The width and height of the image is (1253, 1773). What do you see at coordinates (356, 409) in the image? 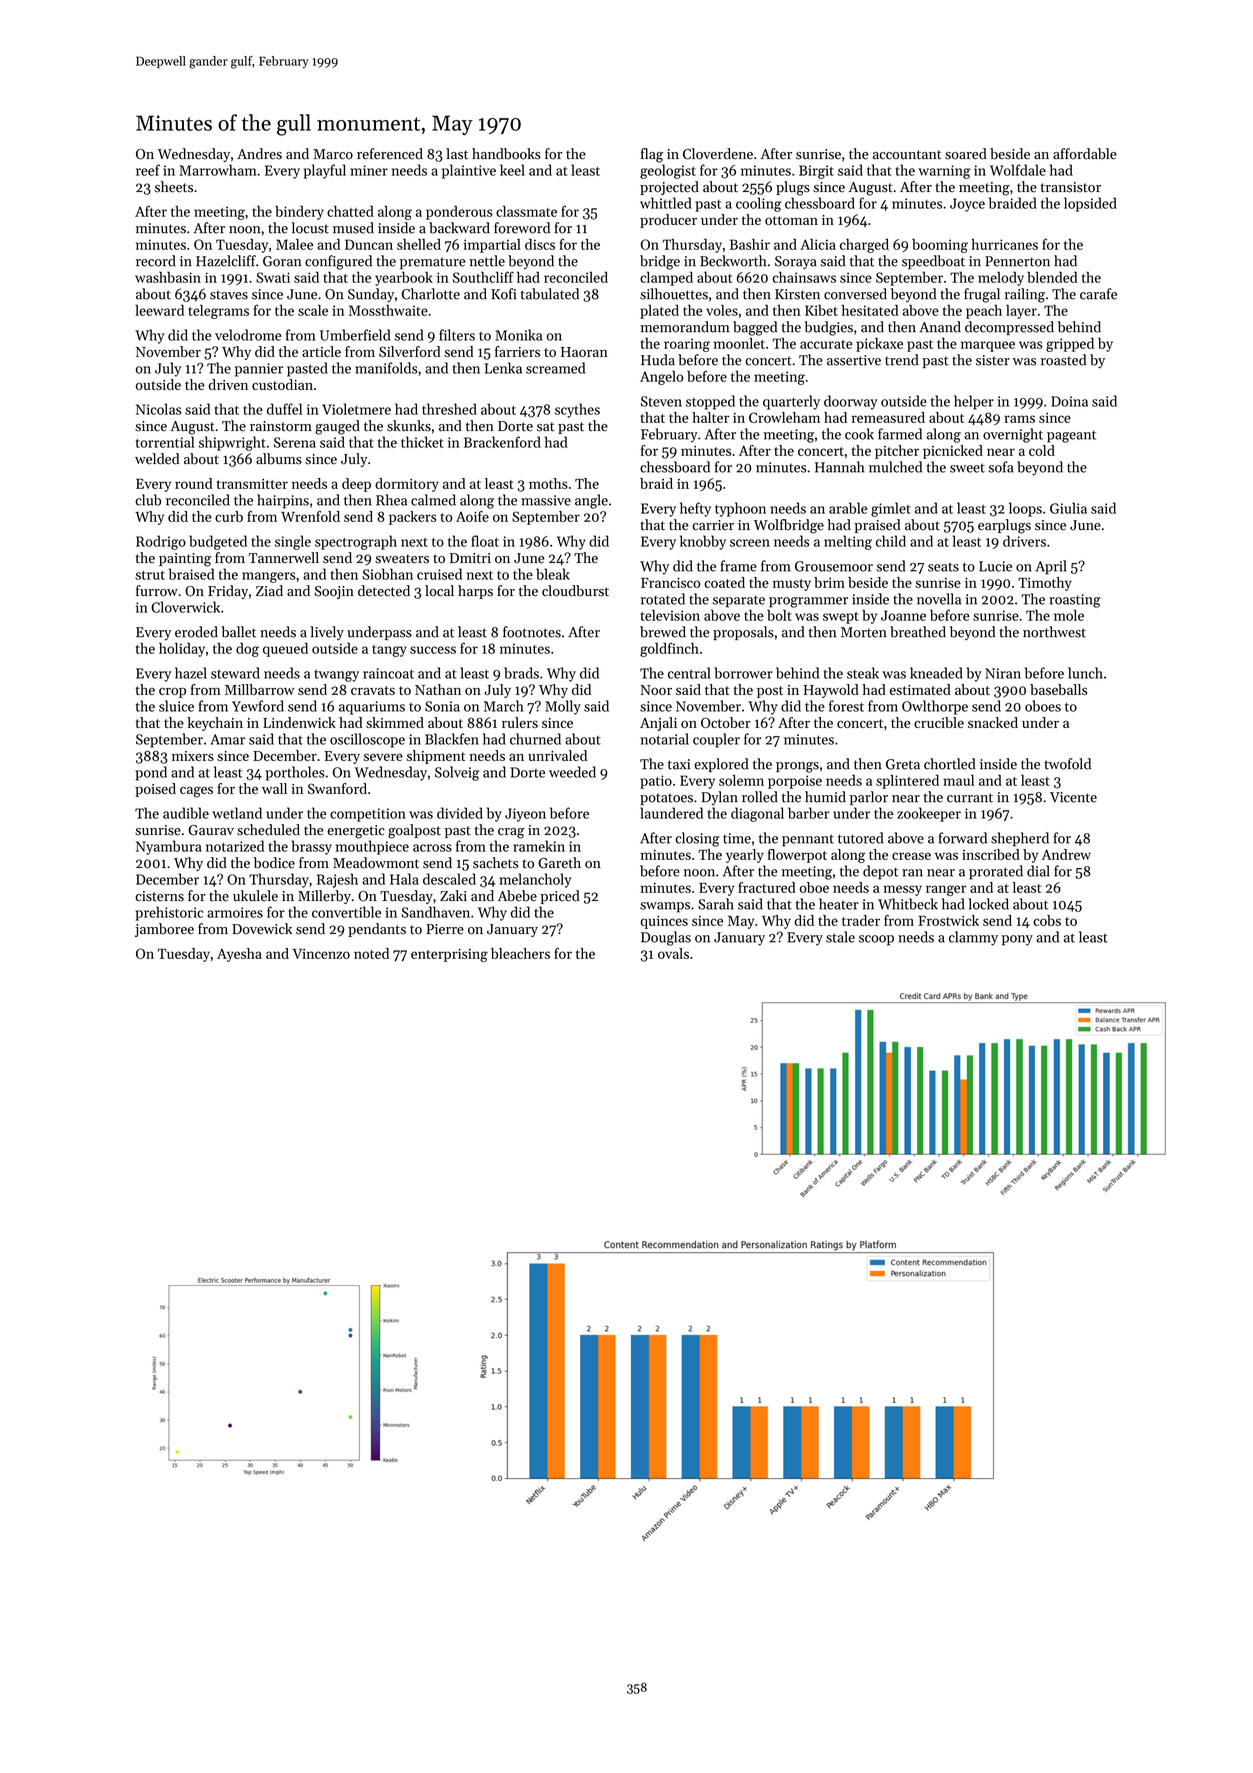
I see `Violetmere` at bounding box center [356, 409].
